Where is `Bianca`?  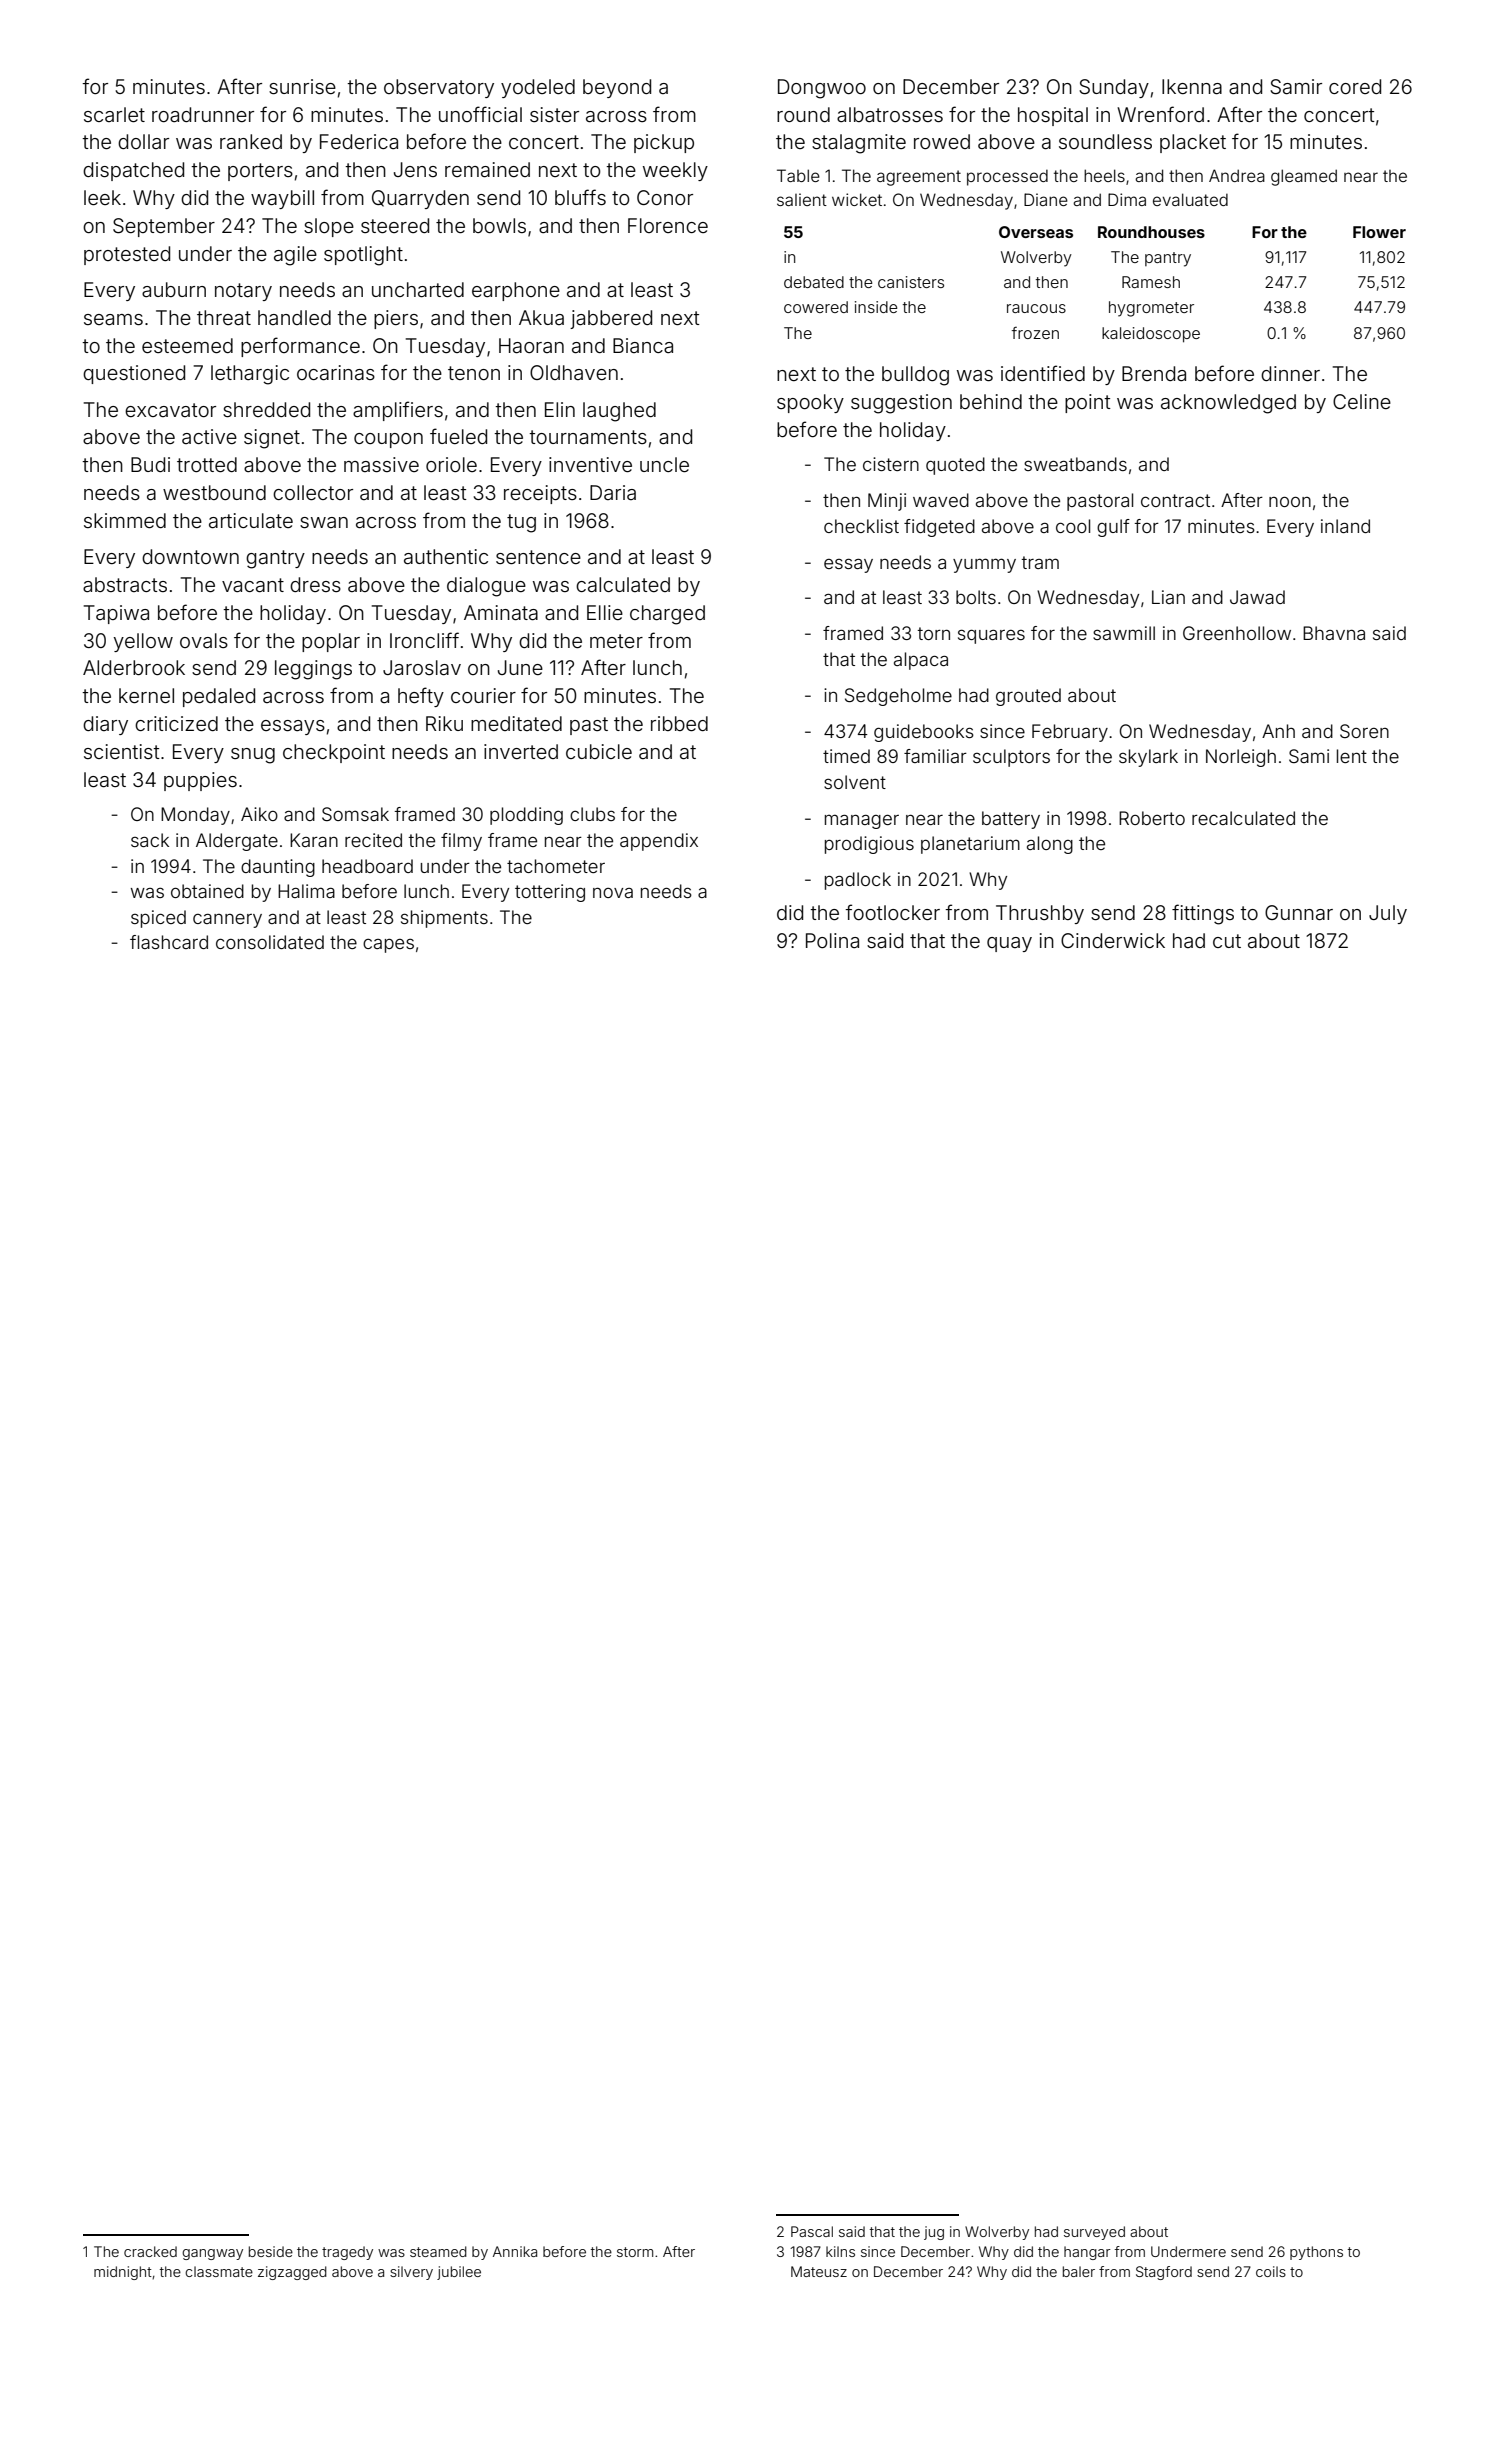 Bianca is located at coordinates (643, 345).
